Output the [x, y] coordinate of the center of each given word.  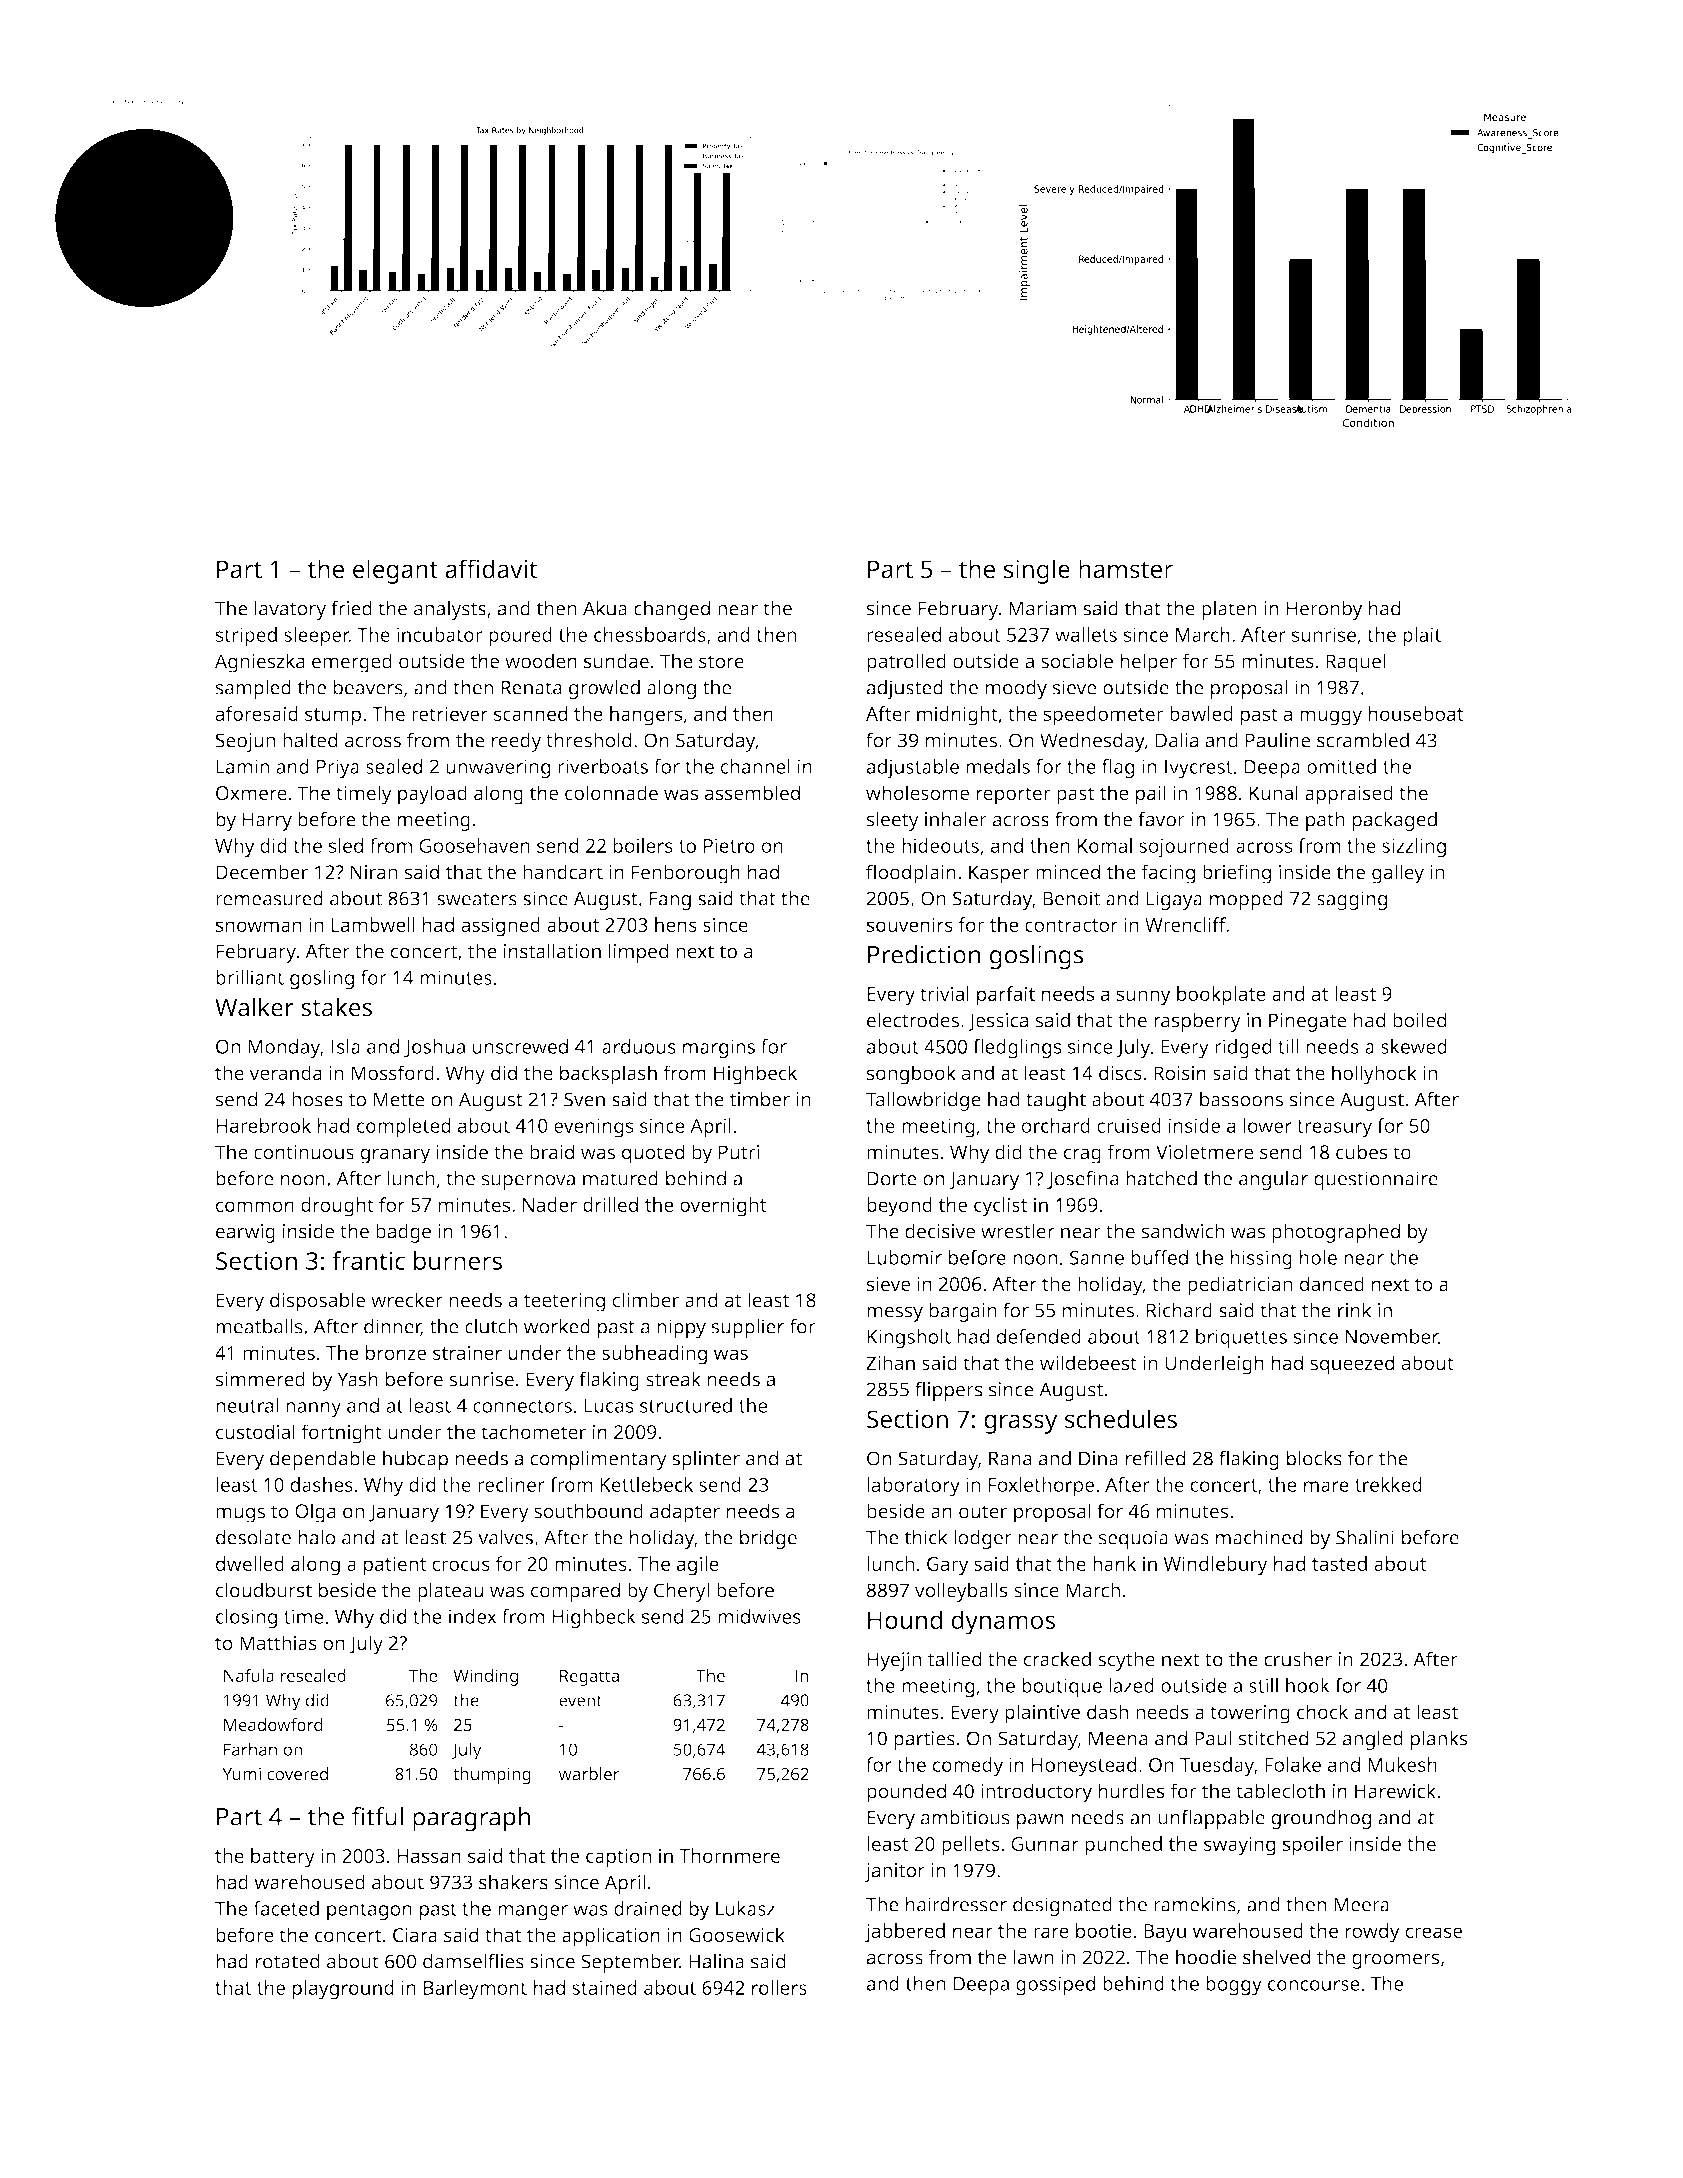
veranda [285, 1072]
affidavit [491, 568]
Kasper [999, 874]
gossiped [1055, 1985]
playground [343, 1990]
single [1037, 571]
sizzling [1414, 848]
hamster [1126, 568]
